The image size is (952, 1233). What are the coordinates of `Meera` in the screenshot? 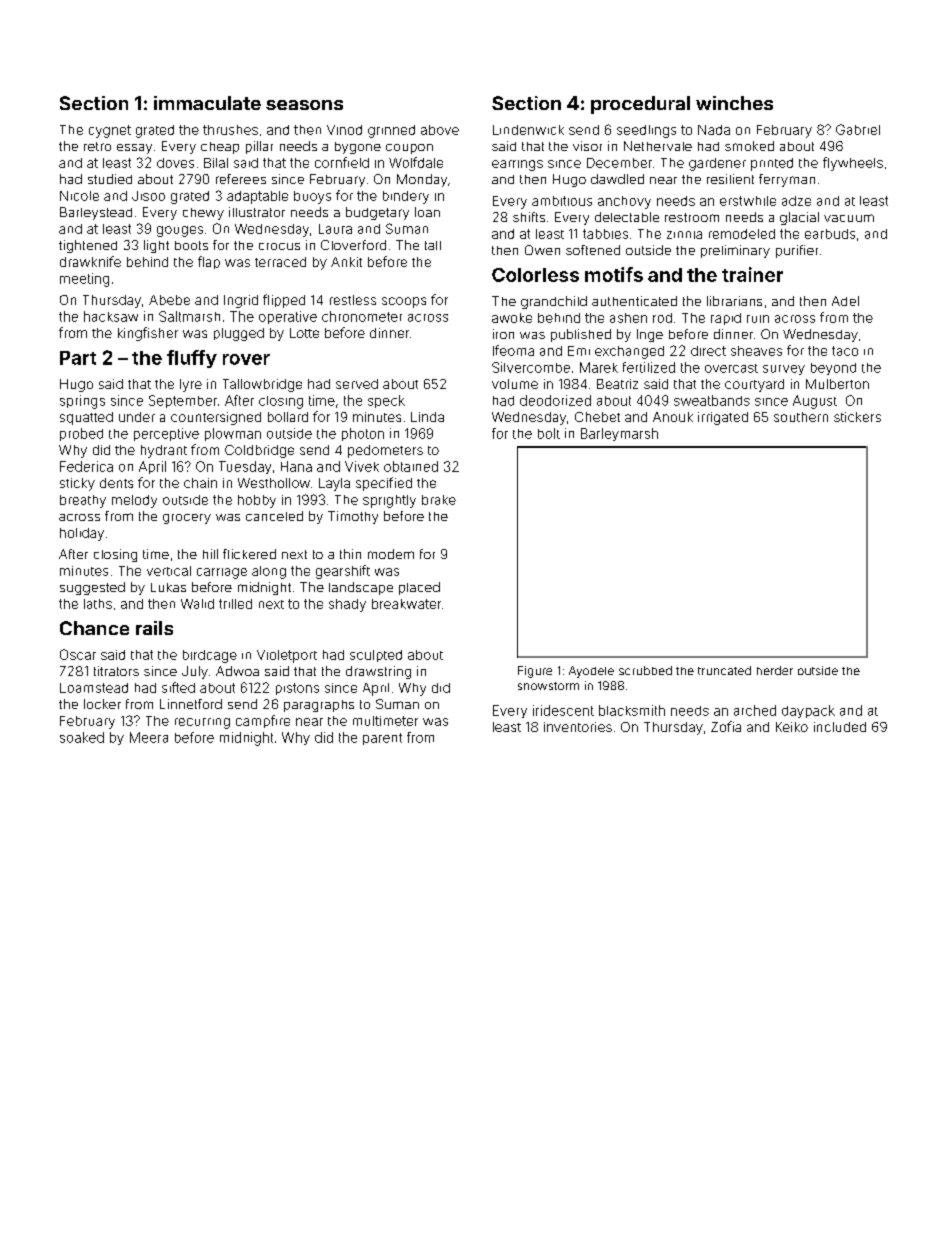 It's located at (149, 737).
